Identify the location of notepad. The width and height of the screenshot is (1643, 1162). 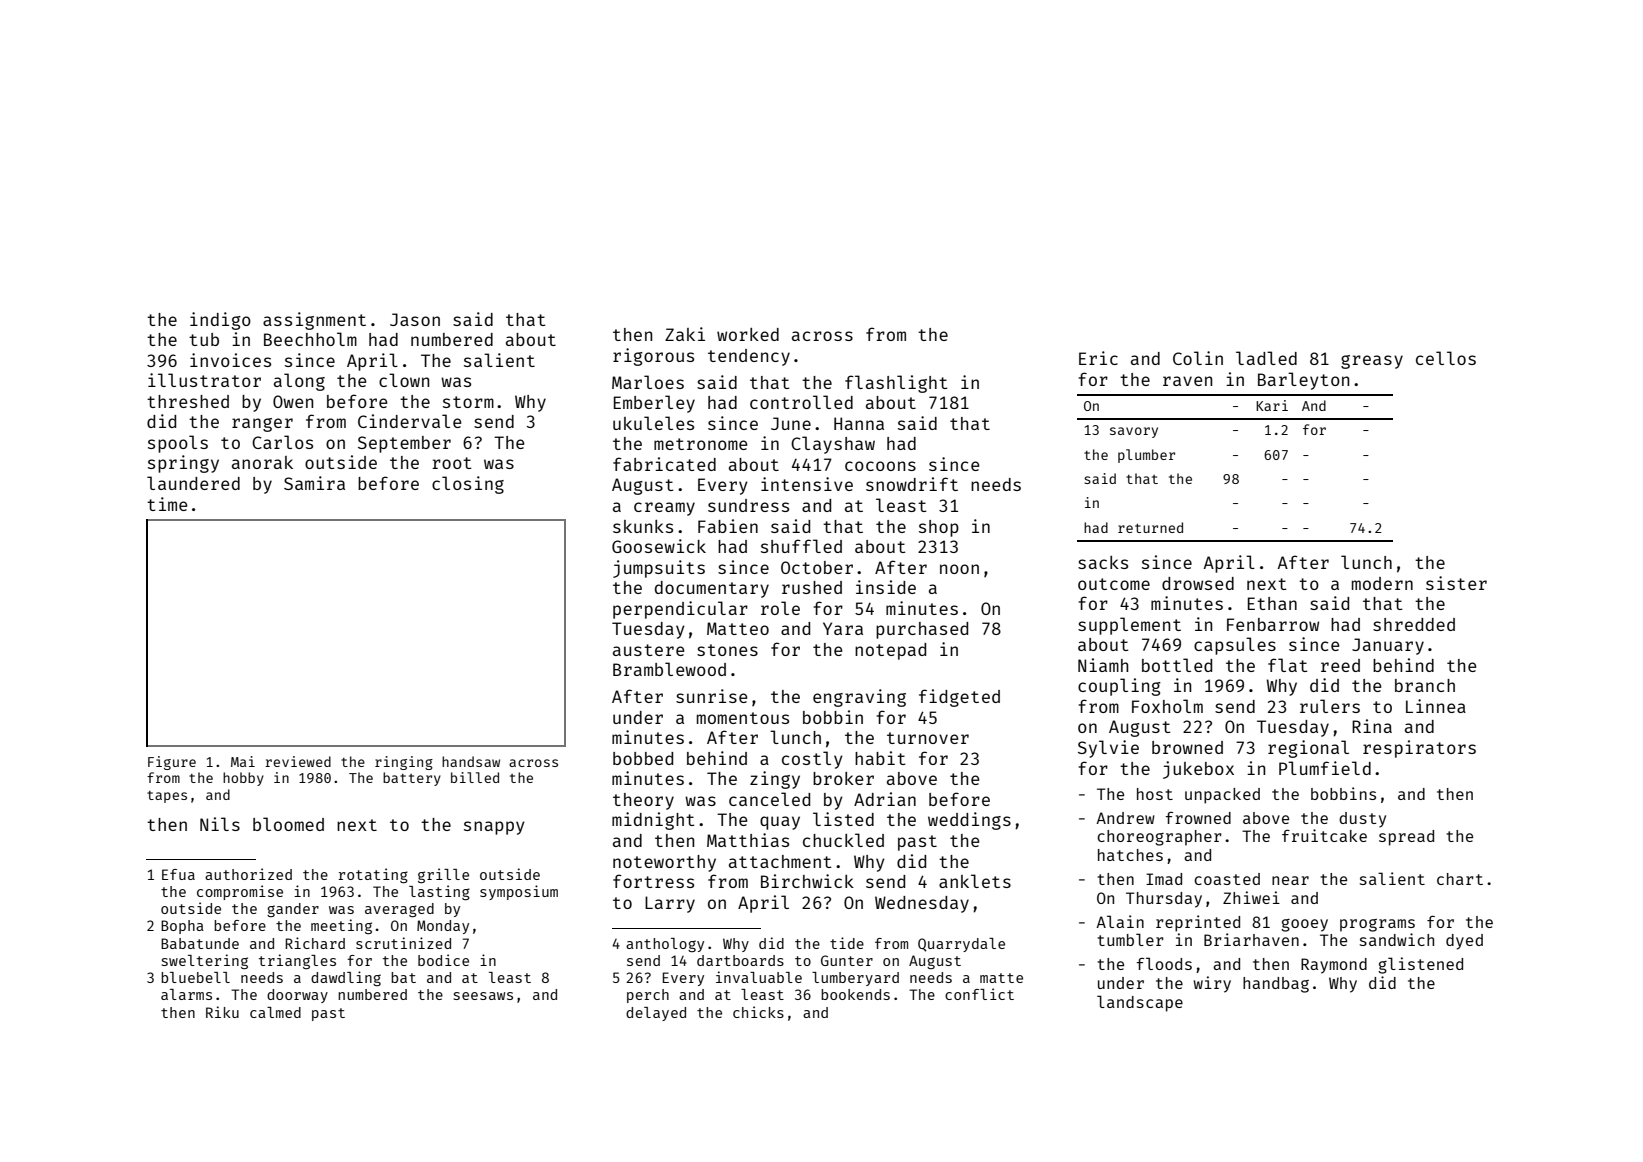
(890, 651).
